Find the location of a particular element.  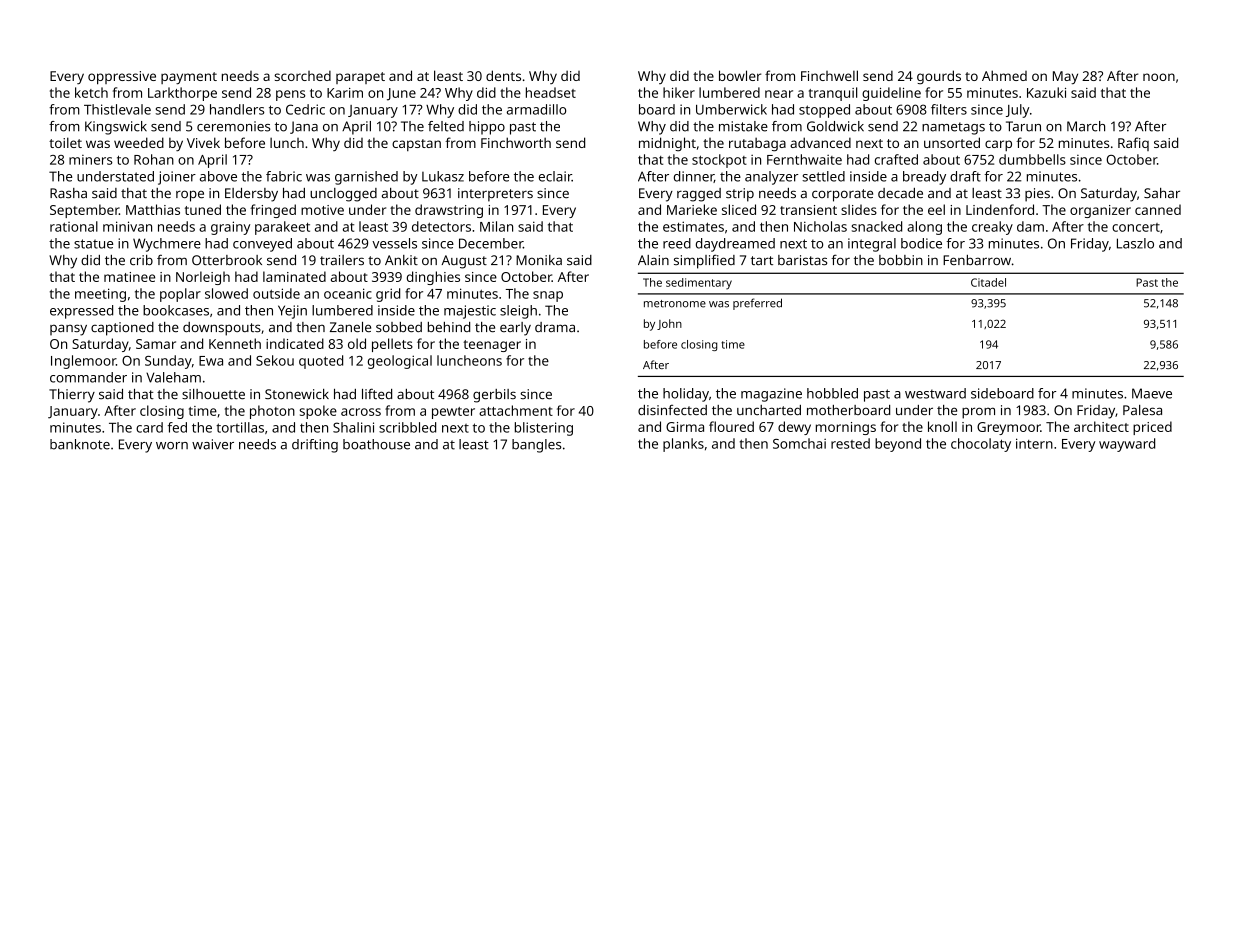

carp is located at coordinates (998, 145).
